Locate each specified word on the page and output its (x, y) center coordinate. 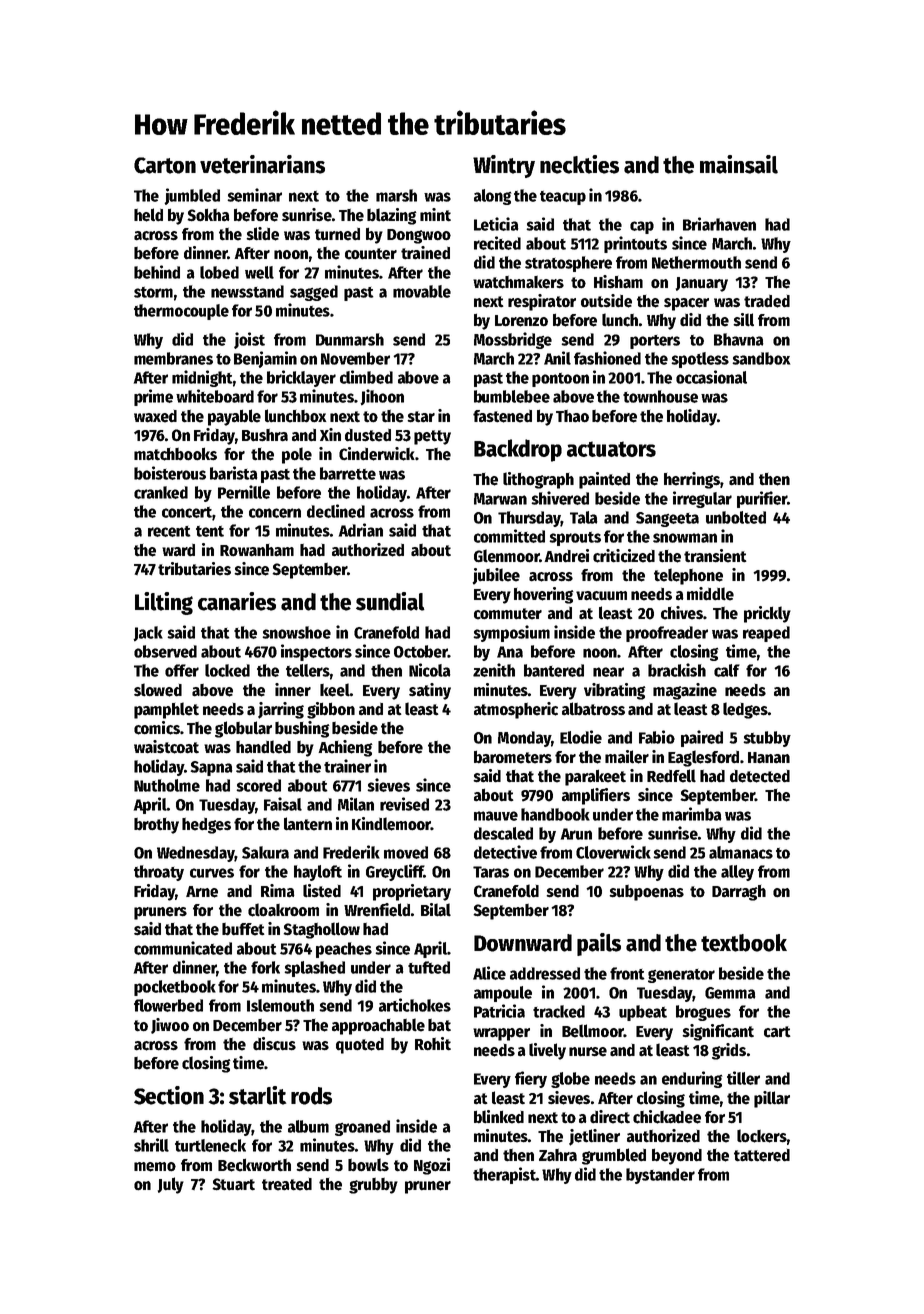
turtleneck (210, 1145)
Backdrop (518, 450)
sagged (314, 293)
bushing (302, 729)
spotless (700, 360)
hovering (544, 595)
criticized (624, 556)
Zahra (558, 1155)
